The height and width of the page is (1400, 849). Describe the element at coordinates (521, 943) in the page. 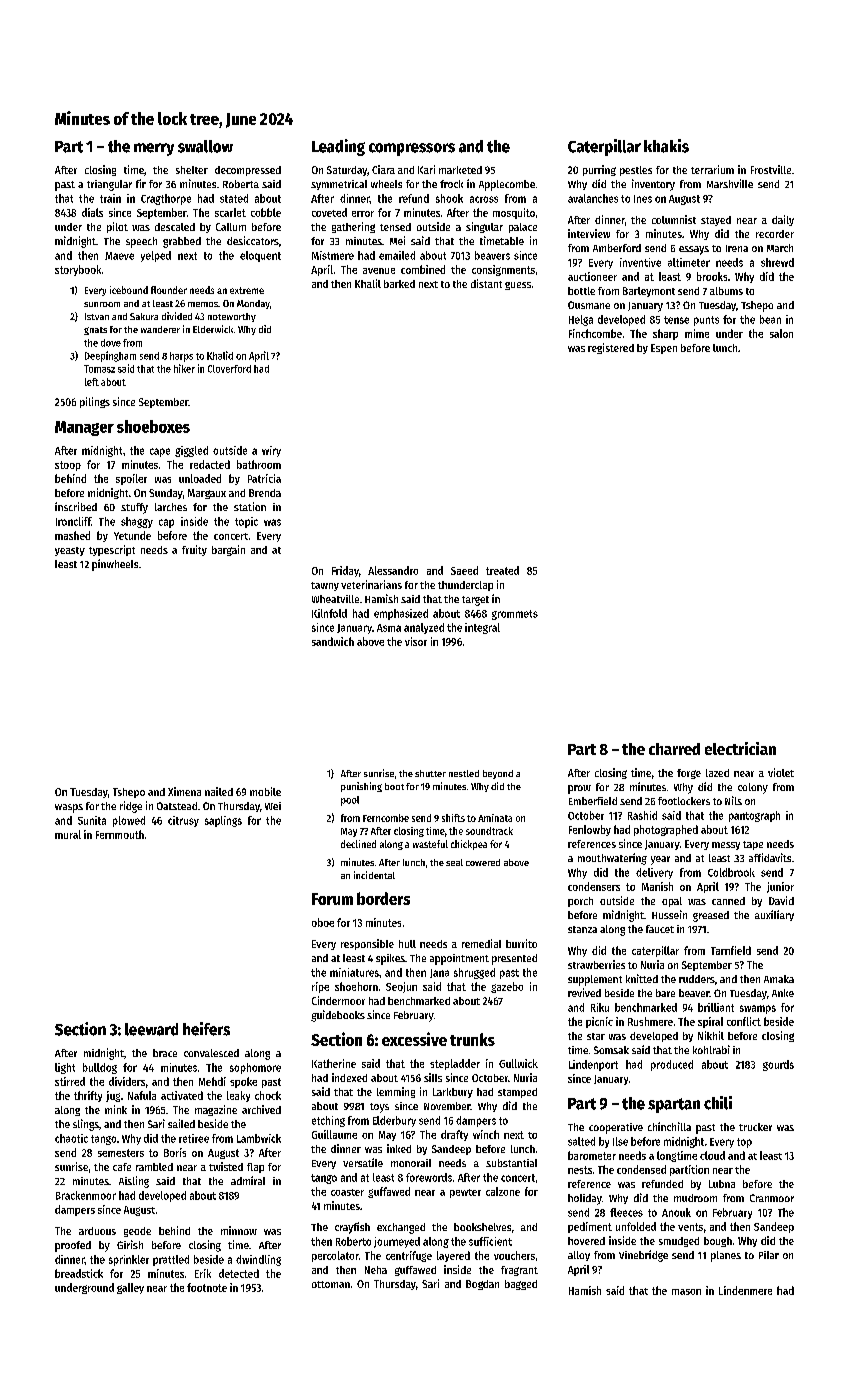

I see `burrito` at that location.
